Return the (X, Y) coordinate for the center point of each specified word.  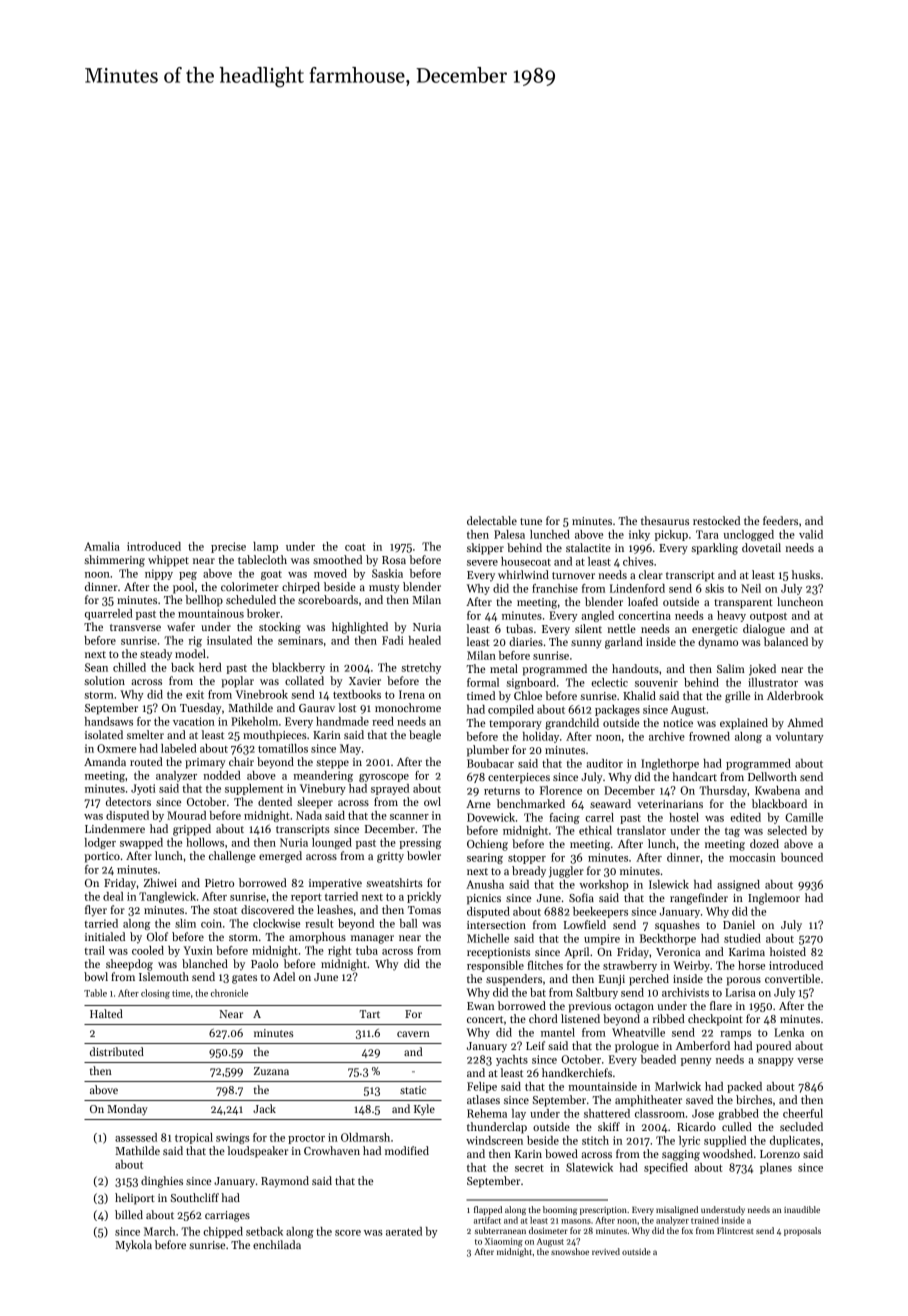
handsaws (109, 721)
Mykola (133, 1246)
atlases (483, 1099)
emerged (280, 857)
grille (737, 697)
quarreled (109, 614)
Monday (127, 1110)
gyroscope (384, 778)
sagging (681, 1155)
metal (504, 668)
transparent (743, 604)
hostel (684, 817)
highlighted (360, 628)
